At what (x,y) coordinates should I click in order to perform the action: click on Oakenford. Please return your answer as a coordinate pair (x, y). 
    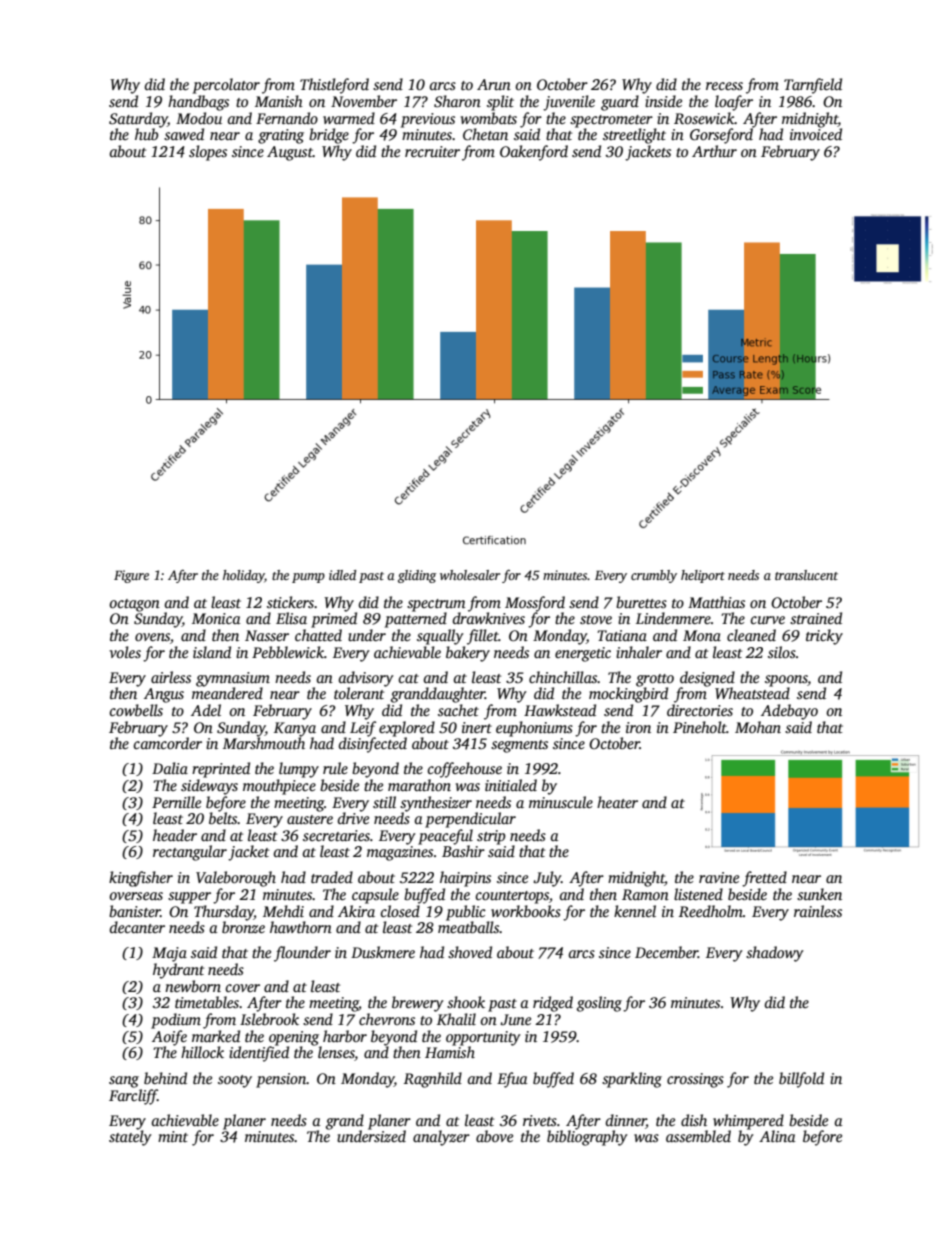
    Looking at the image, I should click on (534, 153).
